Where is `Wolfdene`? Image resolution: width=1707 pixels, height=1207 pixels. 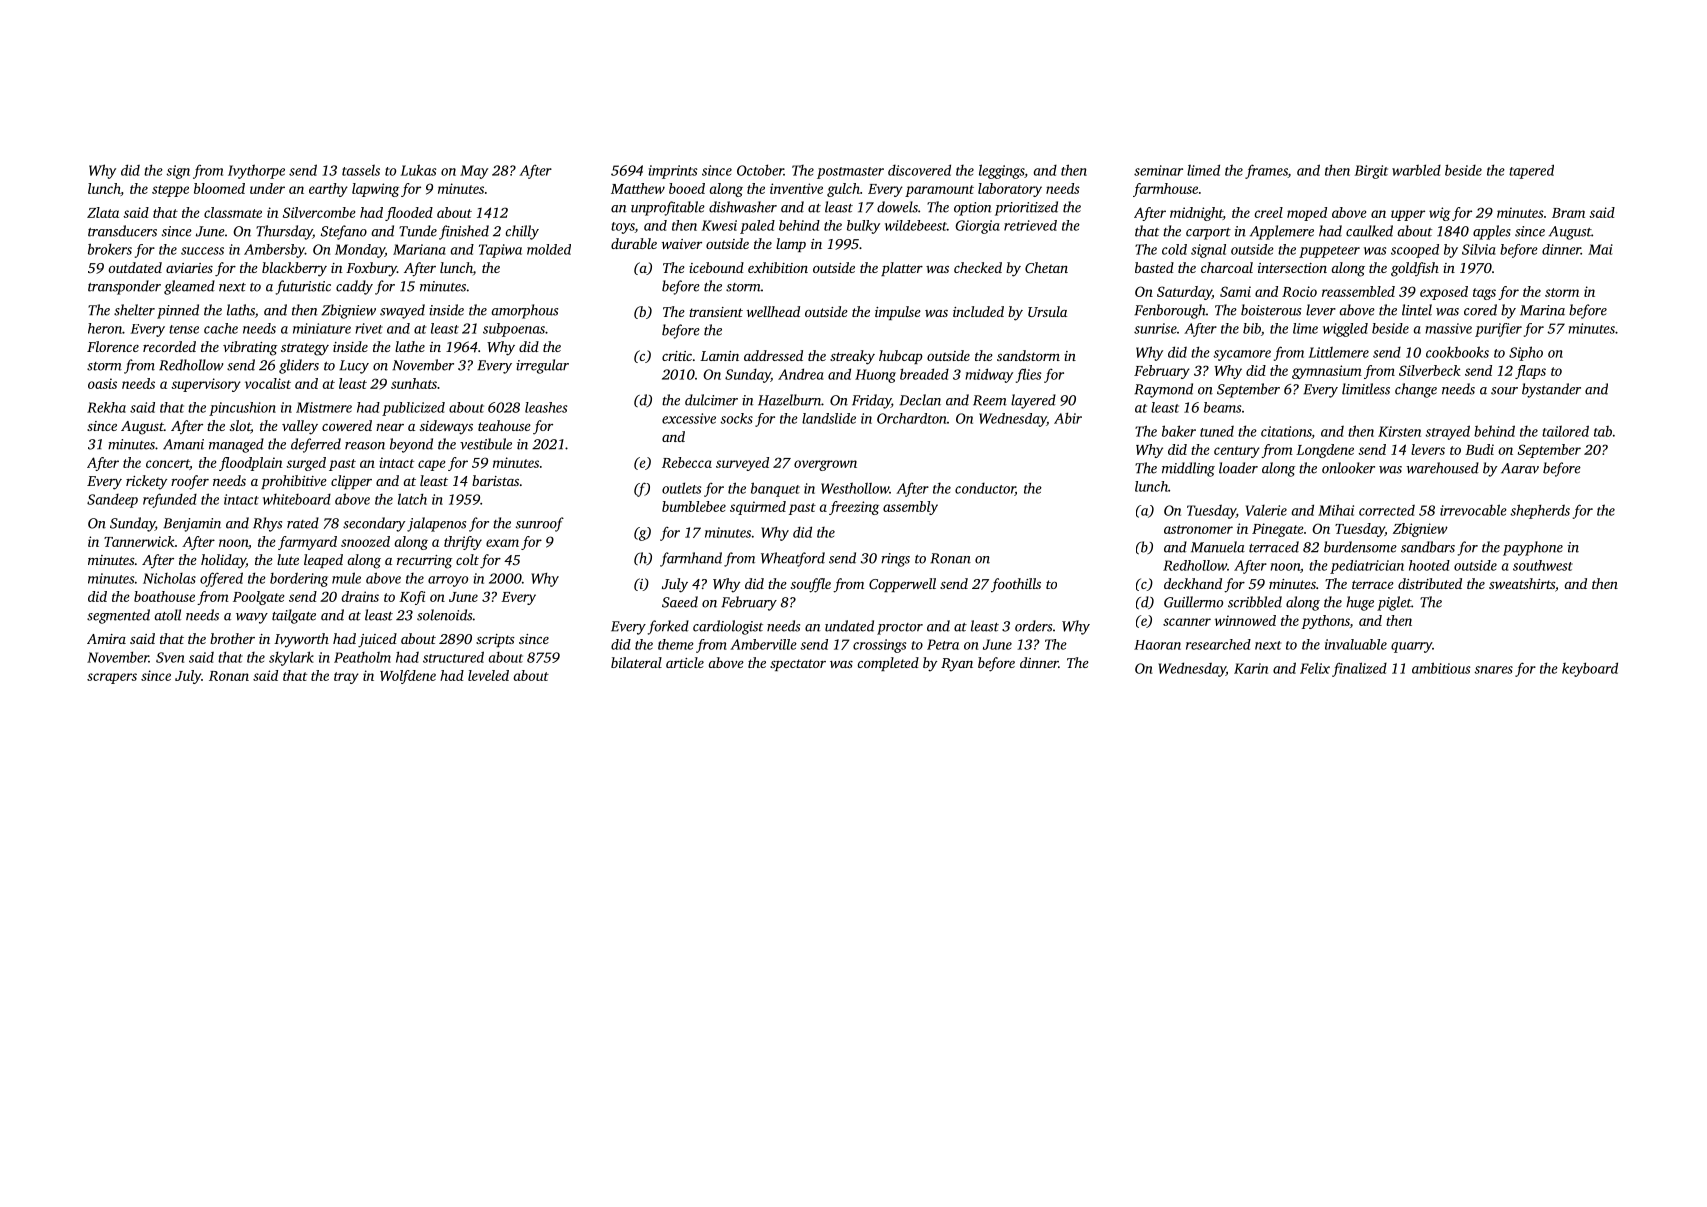 Wolfdene is located at coordinates (408, 677).
